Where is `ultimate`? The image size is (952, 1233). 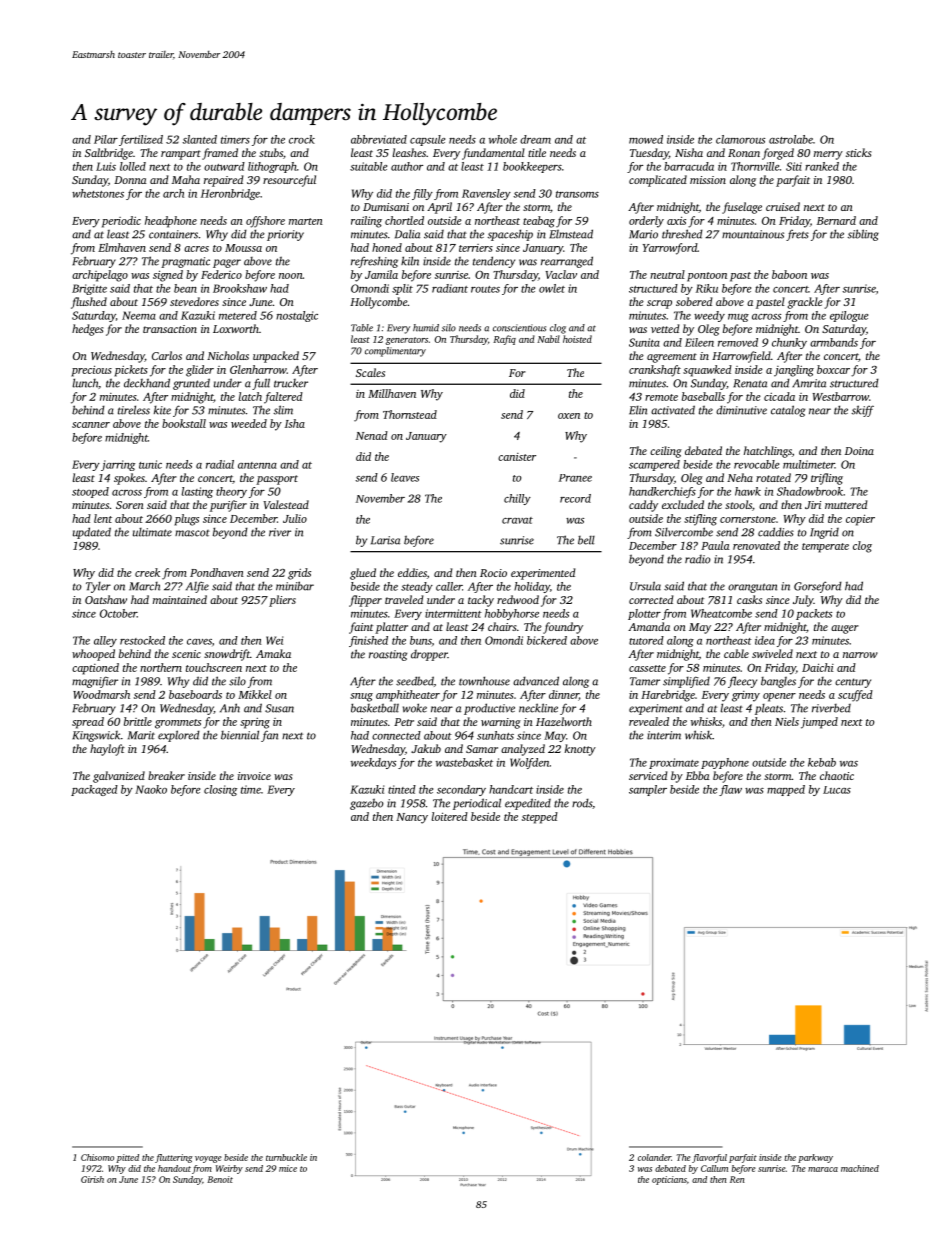 ultimate is located at coordinates (152, 532).
